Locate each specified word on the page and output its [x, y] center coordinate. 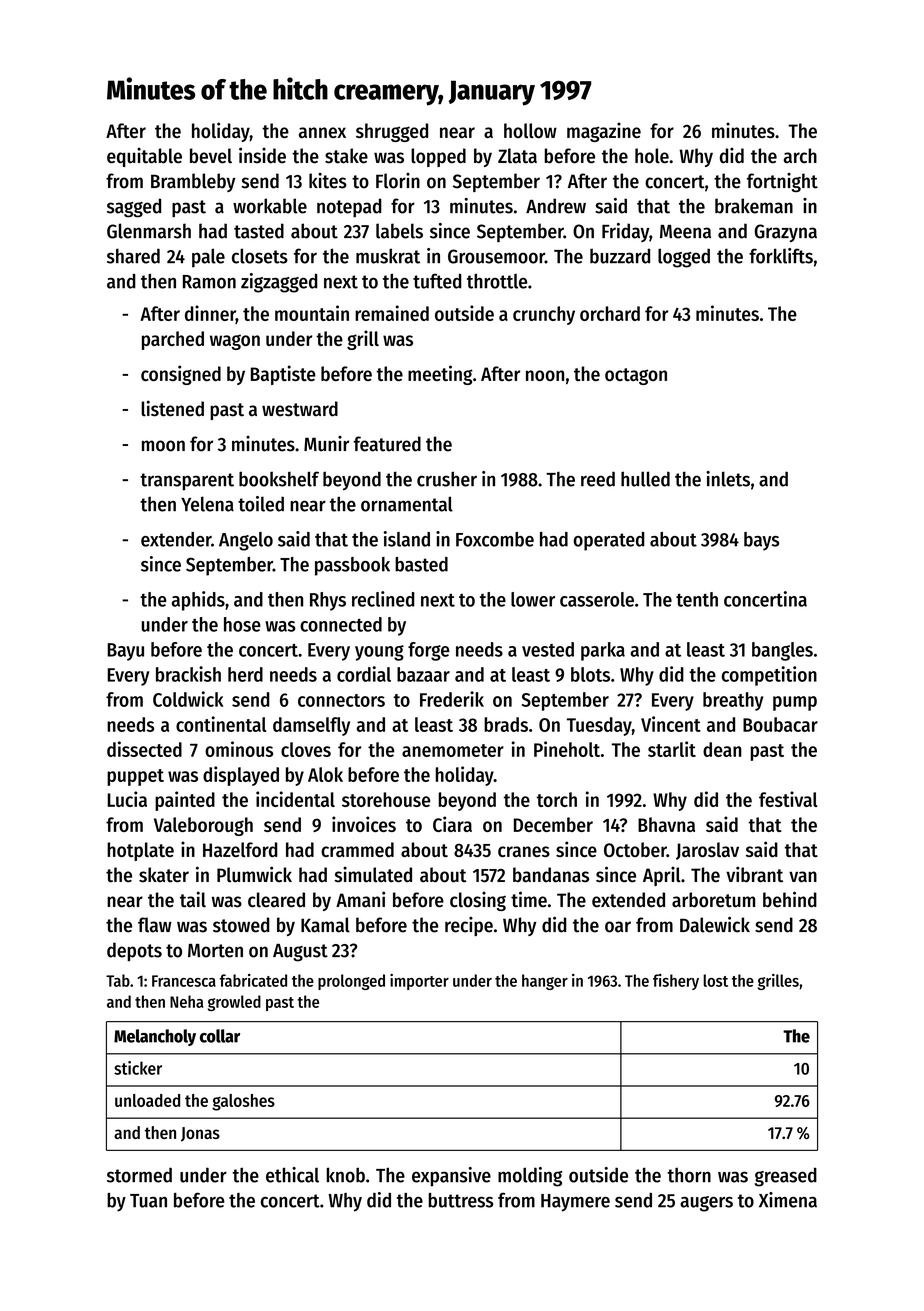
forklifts [781, 256]
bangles [782, 651]
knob [346, 1175]
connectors [341, 700]
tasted [259, 231]
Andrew [556, 206]
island [407, 539]
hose [242, 624]
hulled [645, 479]
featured [387, 444]
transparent [187, 482]
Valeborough [203, 826]
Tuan [148, 1201]
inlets [728, 479]
